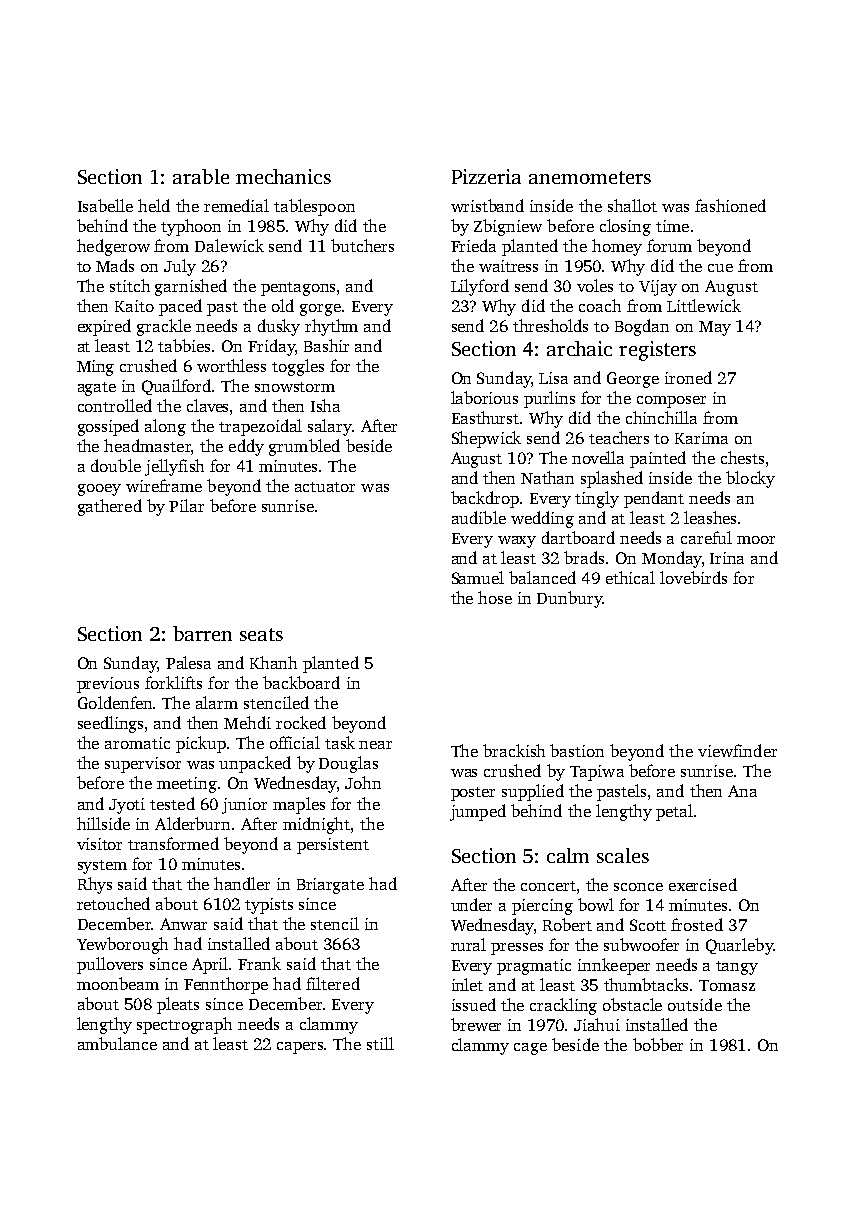 Image resolution: width=856 pixels, height=1215 pixels. Describe the element at coordinates (261, 634) in the screenshot. I see `seats` at that location.
